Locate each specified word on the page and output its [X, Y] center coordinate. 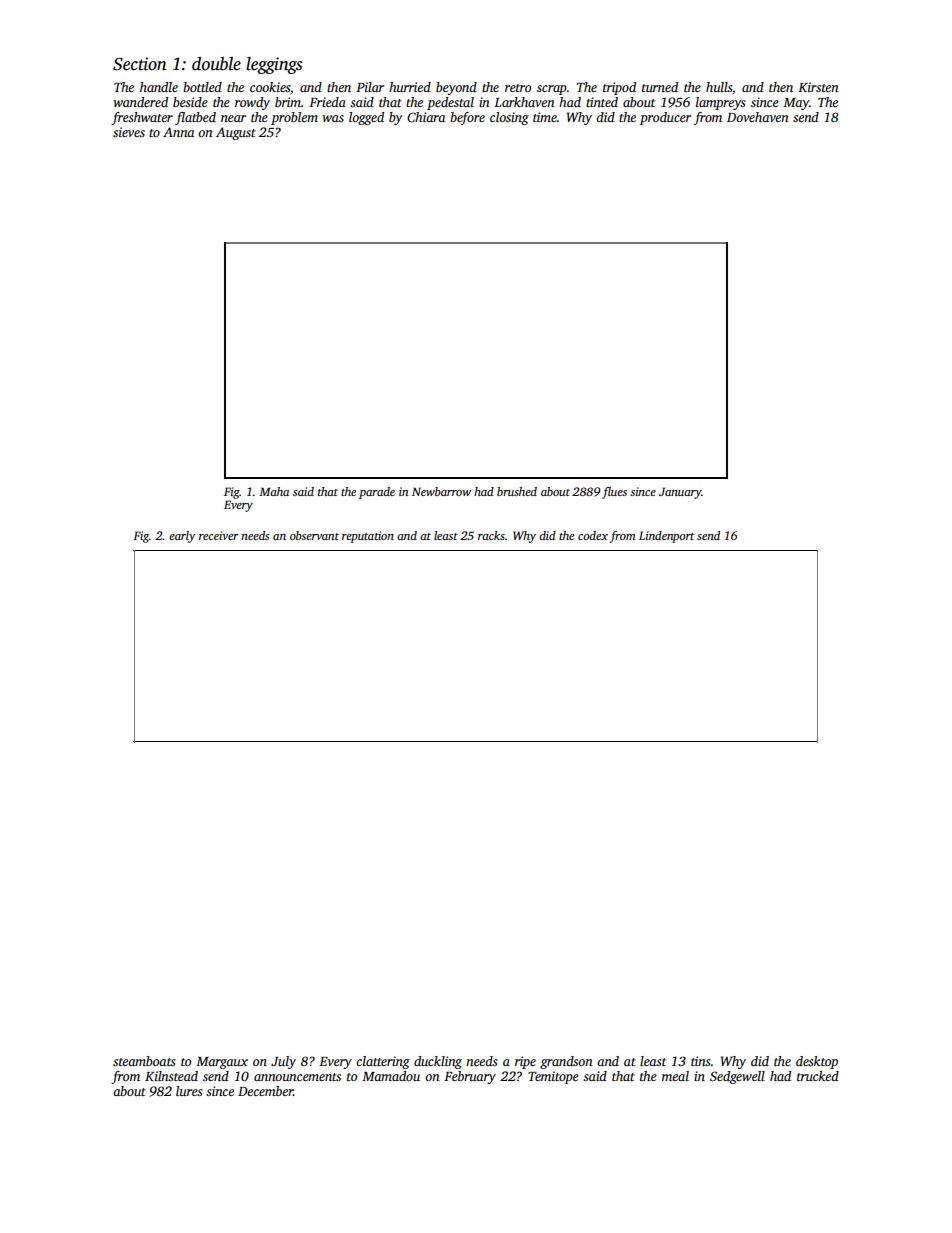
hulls [719, 87]
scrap [552, 90]
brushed [517, 491]
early [182, 537]
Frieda [327, 102]
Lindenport [666, 537]
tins [700, 1061]
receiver [219, 535]
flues [614, 493]
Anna [178, 132]
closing [509, 118]
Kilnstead [171, 1076]
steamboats [144, 1061]
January [680, 493]
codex [593, 535]
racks [491, 535]
